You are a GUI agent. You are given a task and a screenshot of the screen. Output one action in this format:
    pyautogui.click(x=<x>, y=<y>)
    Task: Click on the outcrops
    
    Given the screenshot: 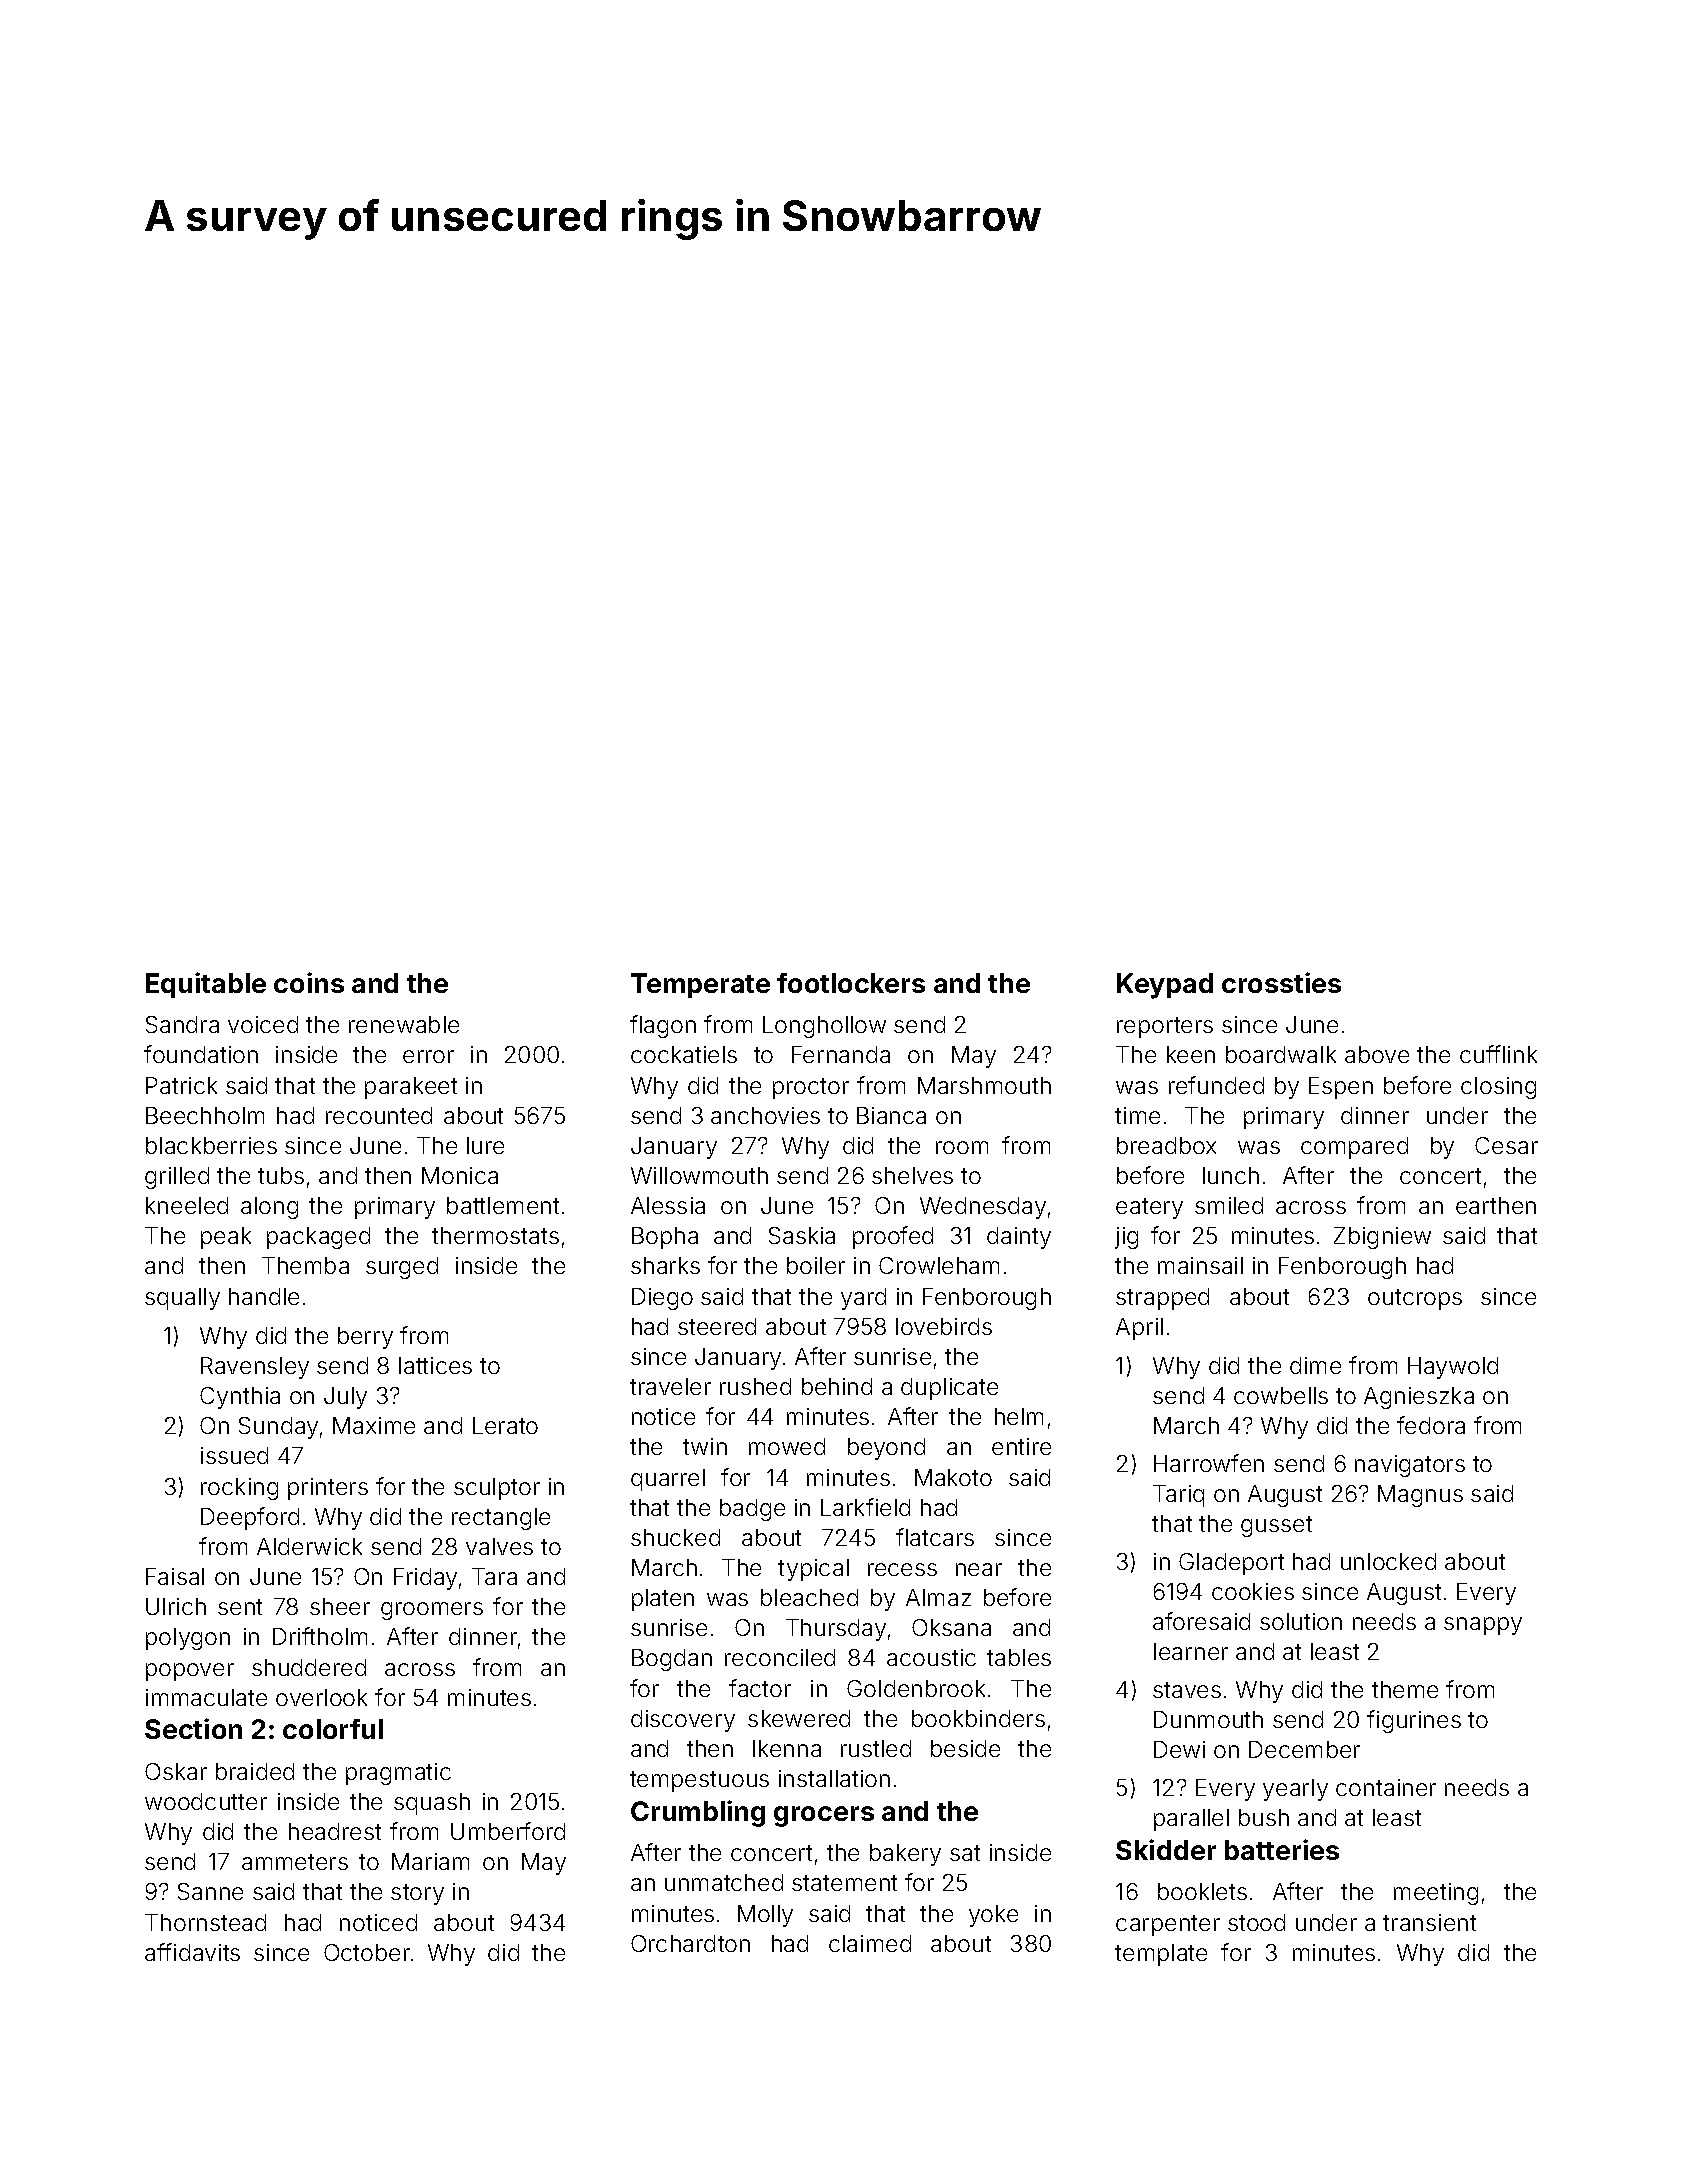 What is the action you would take?
    pyautogui.click(x=1415, y=1299)
